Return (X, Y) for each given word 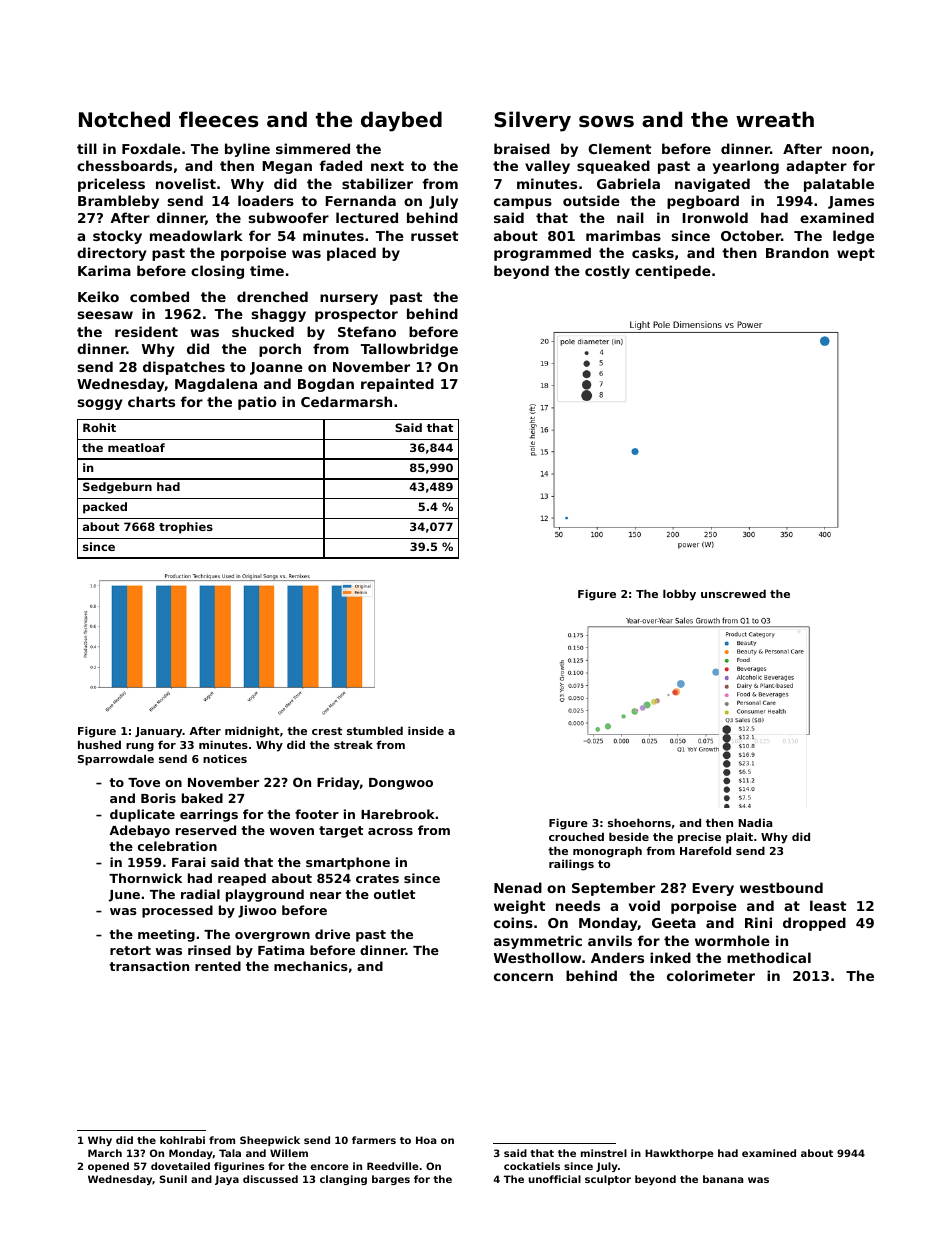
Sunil (173, 1179)
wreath (775, 119)
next (387, 166)
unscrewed (733, 593)
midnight (252, 732)
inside (426, 730)
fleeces (218, 119)
